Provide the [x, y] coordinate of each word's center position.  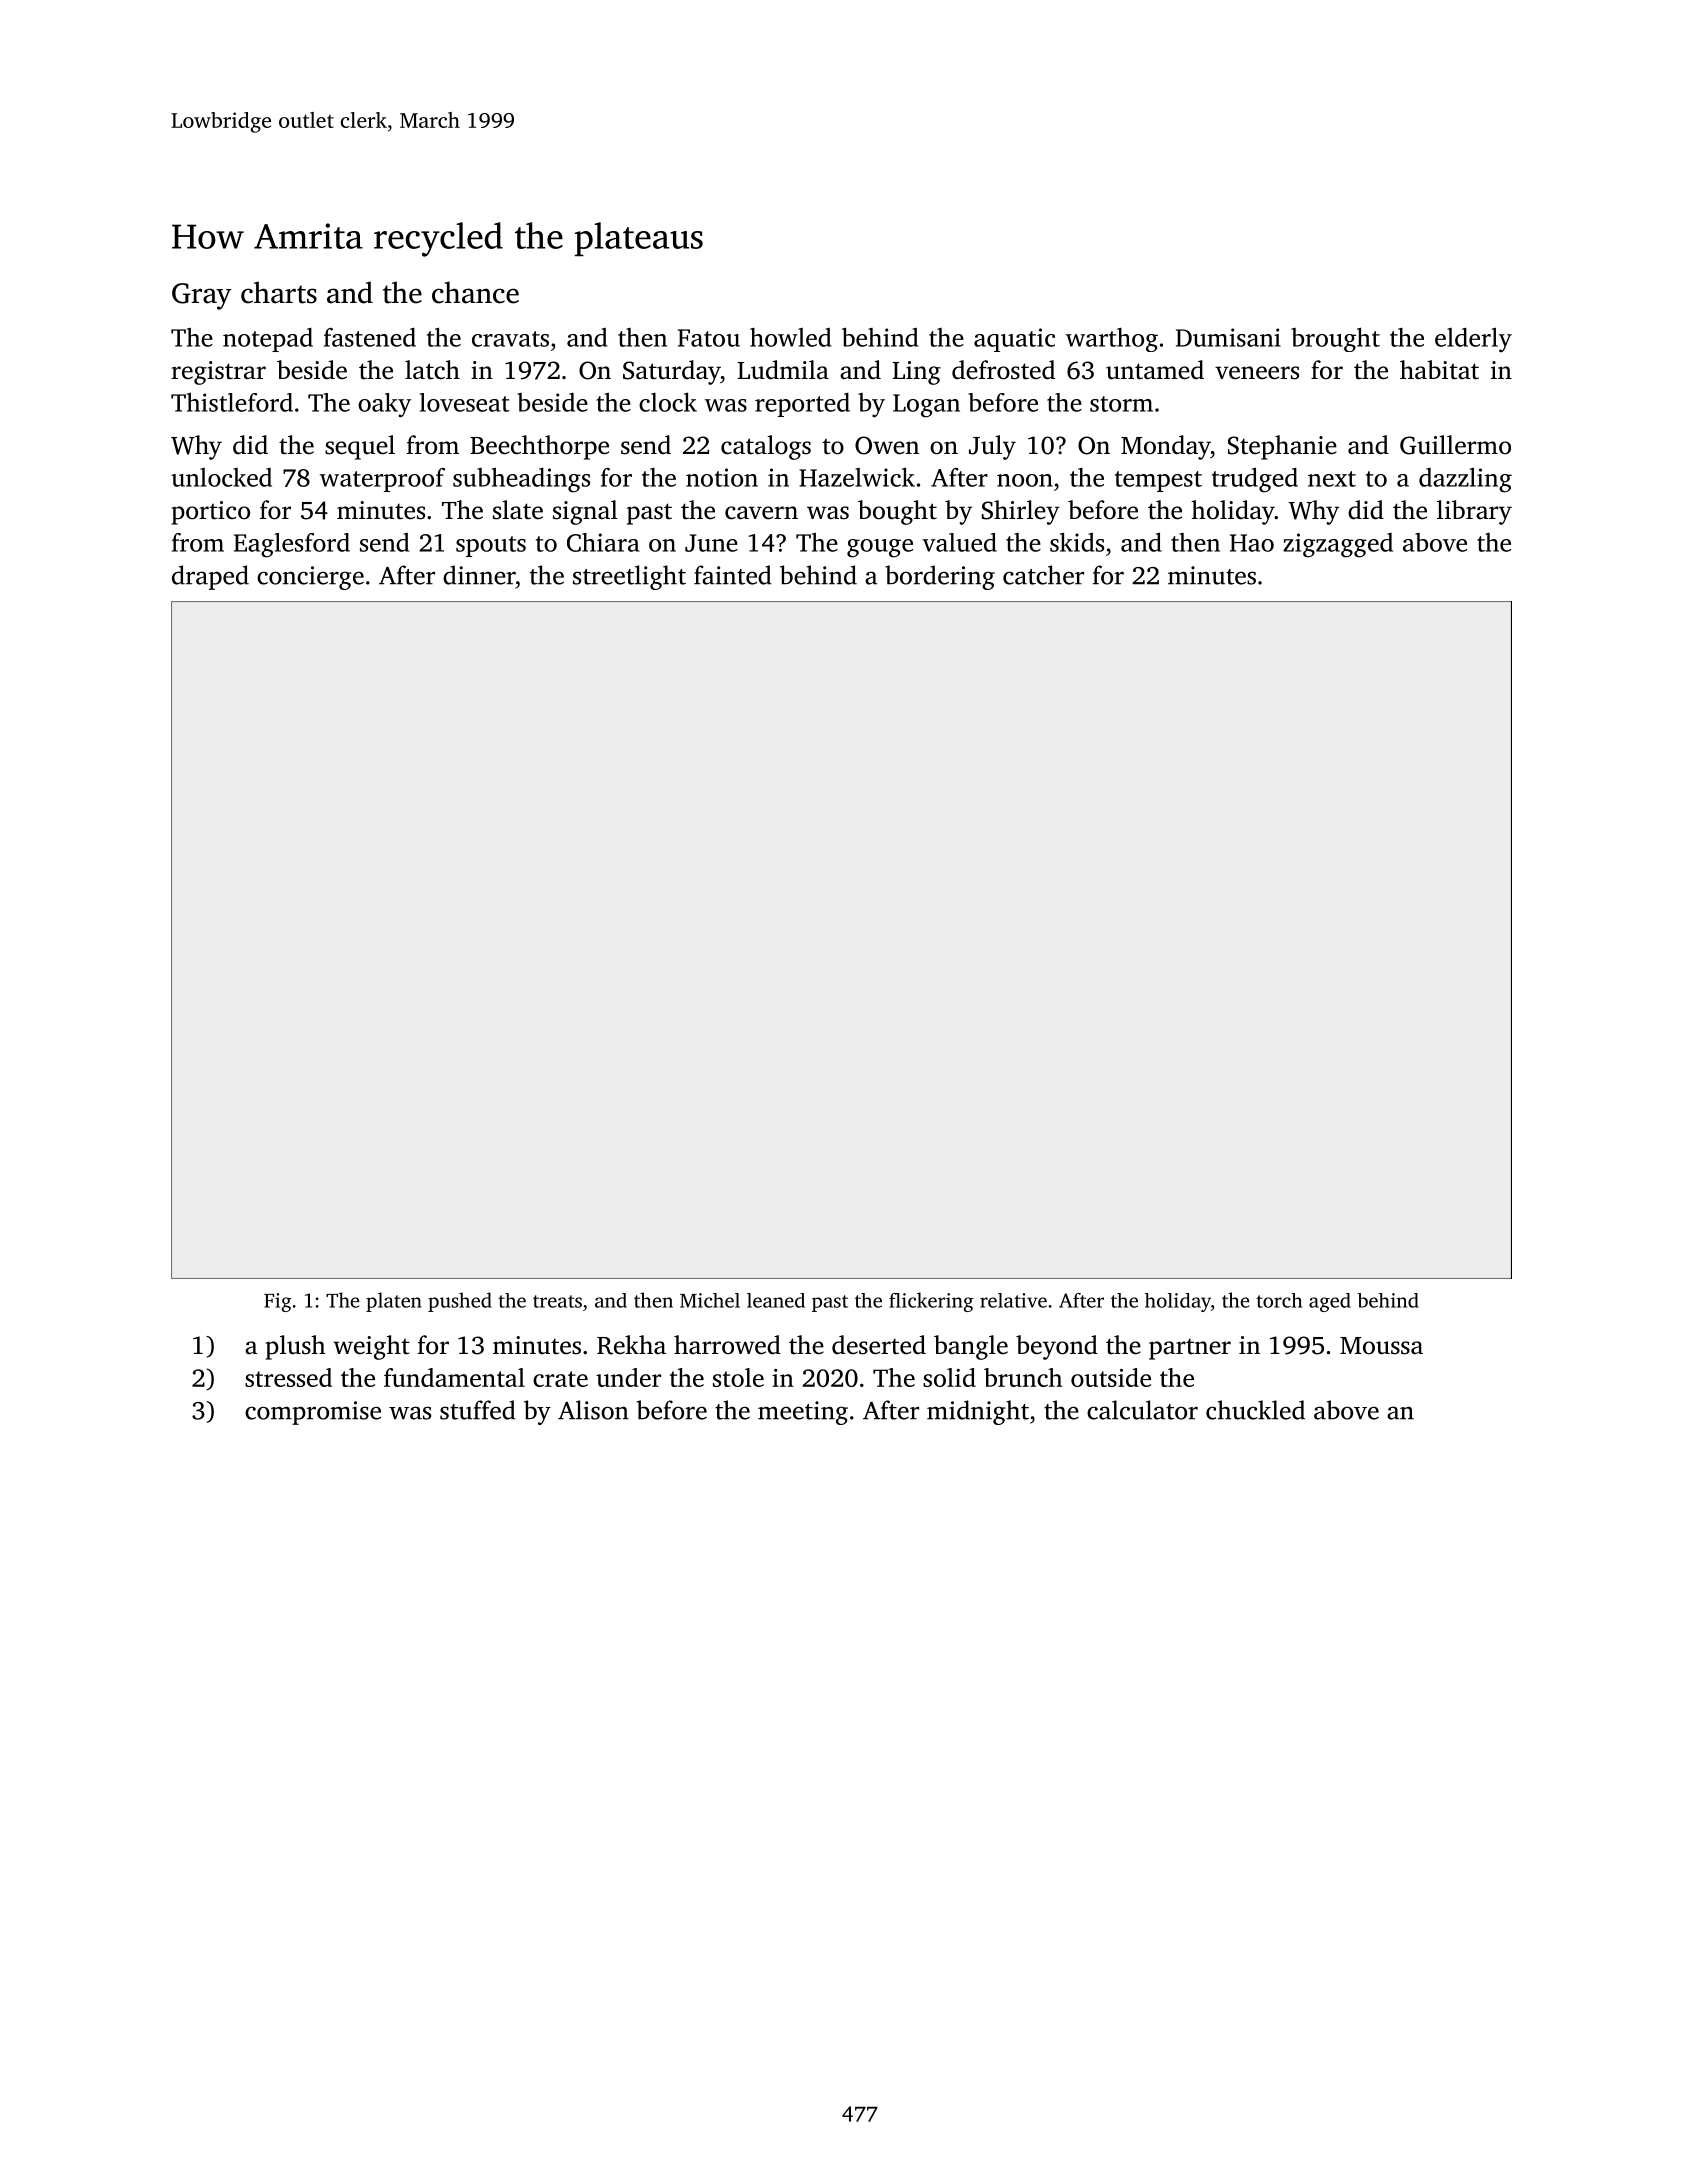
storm [1121, 404]
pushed [460, 1302]
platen [394, 1302]
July [992, 447]
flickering [931, 1302]
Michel [710, 1300]
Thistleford [232, 402]
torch [1279, 1300]
